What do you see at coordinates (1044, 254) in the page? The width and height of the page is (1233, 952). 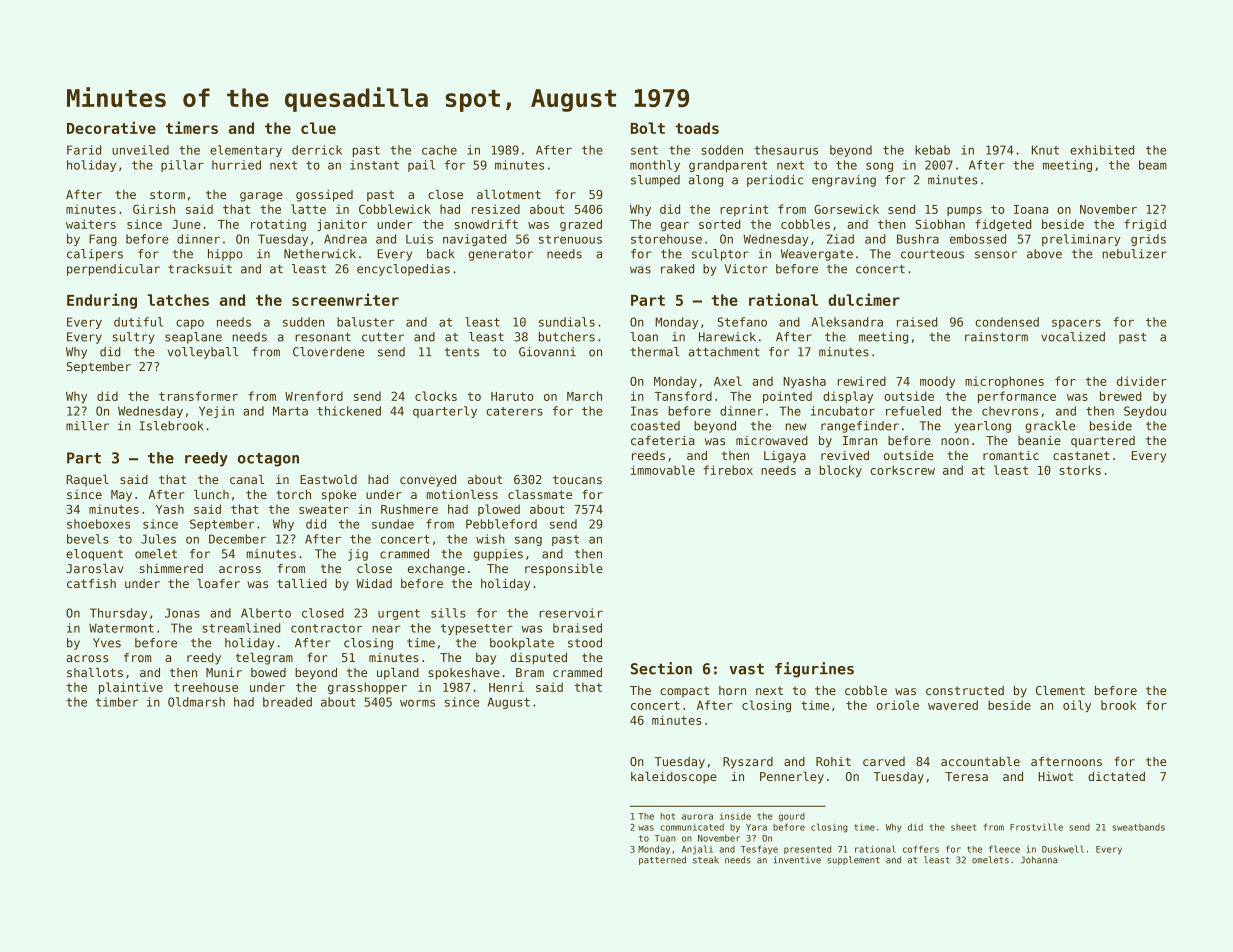 I see `above` at bounding box center [1044, 254].
